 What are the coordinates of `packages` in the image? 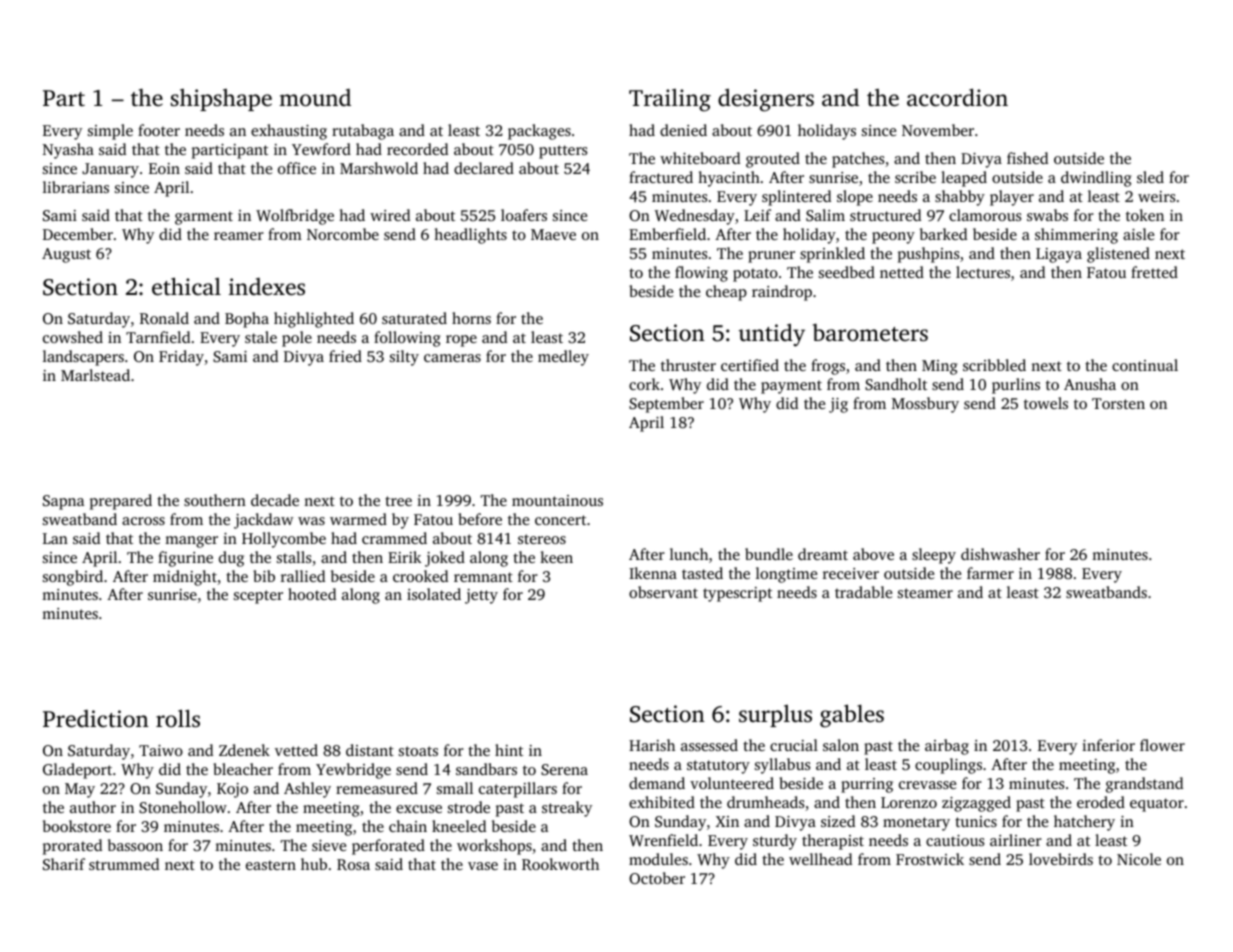 It's located at (539, 132).
